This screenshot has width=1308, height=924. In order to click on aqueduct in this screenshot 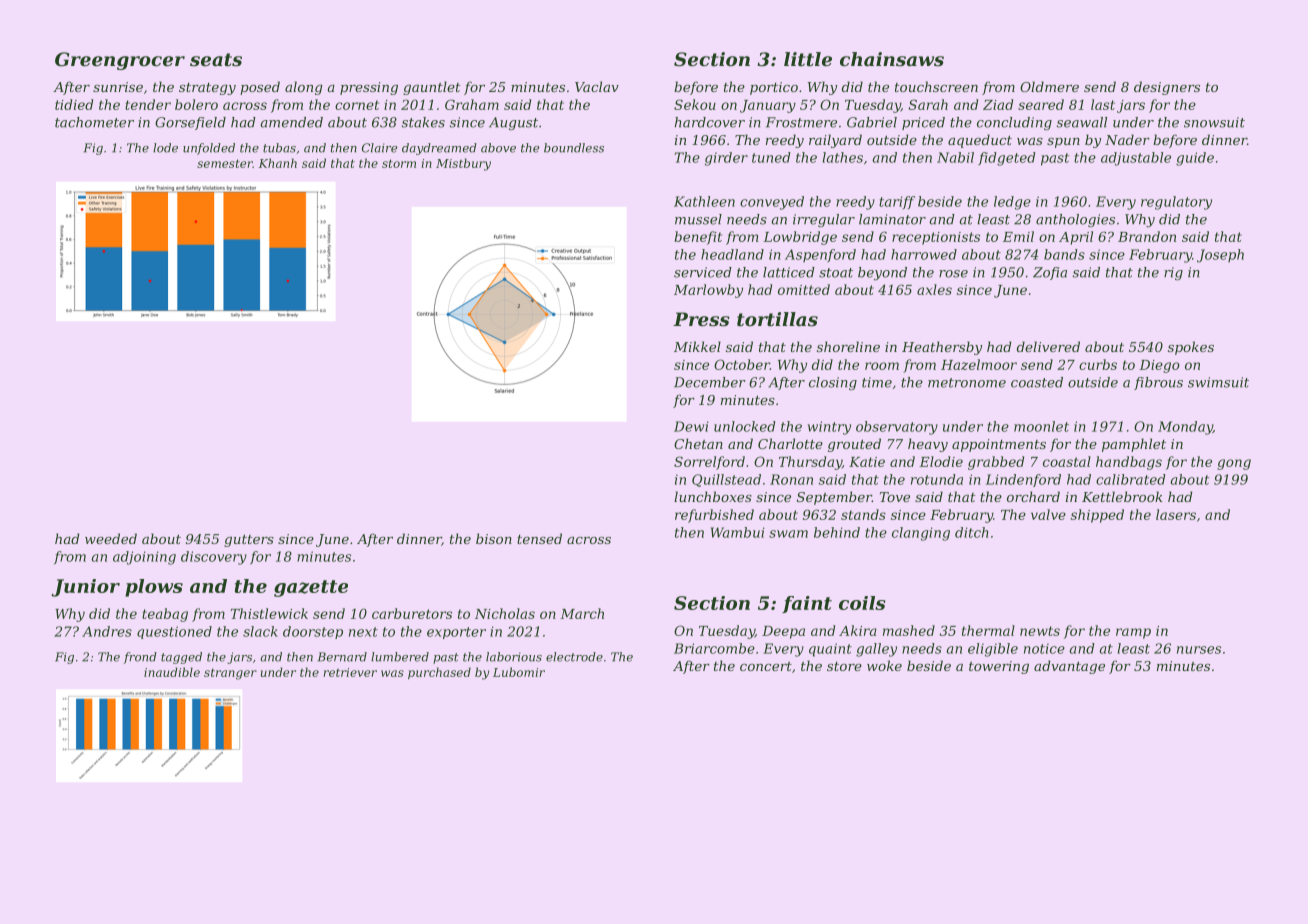, I will do `click(980, 141)`.
